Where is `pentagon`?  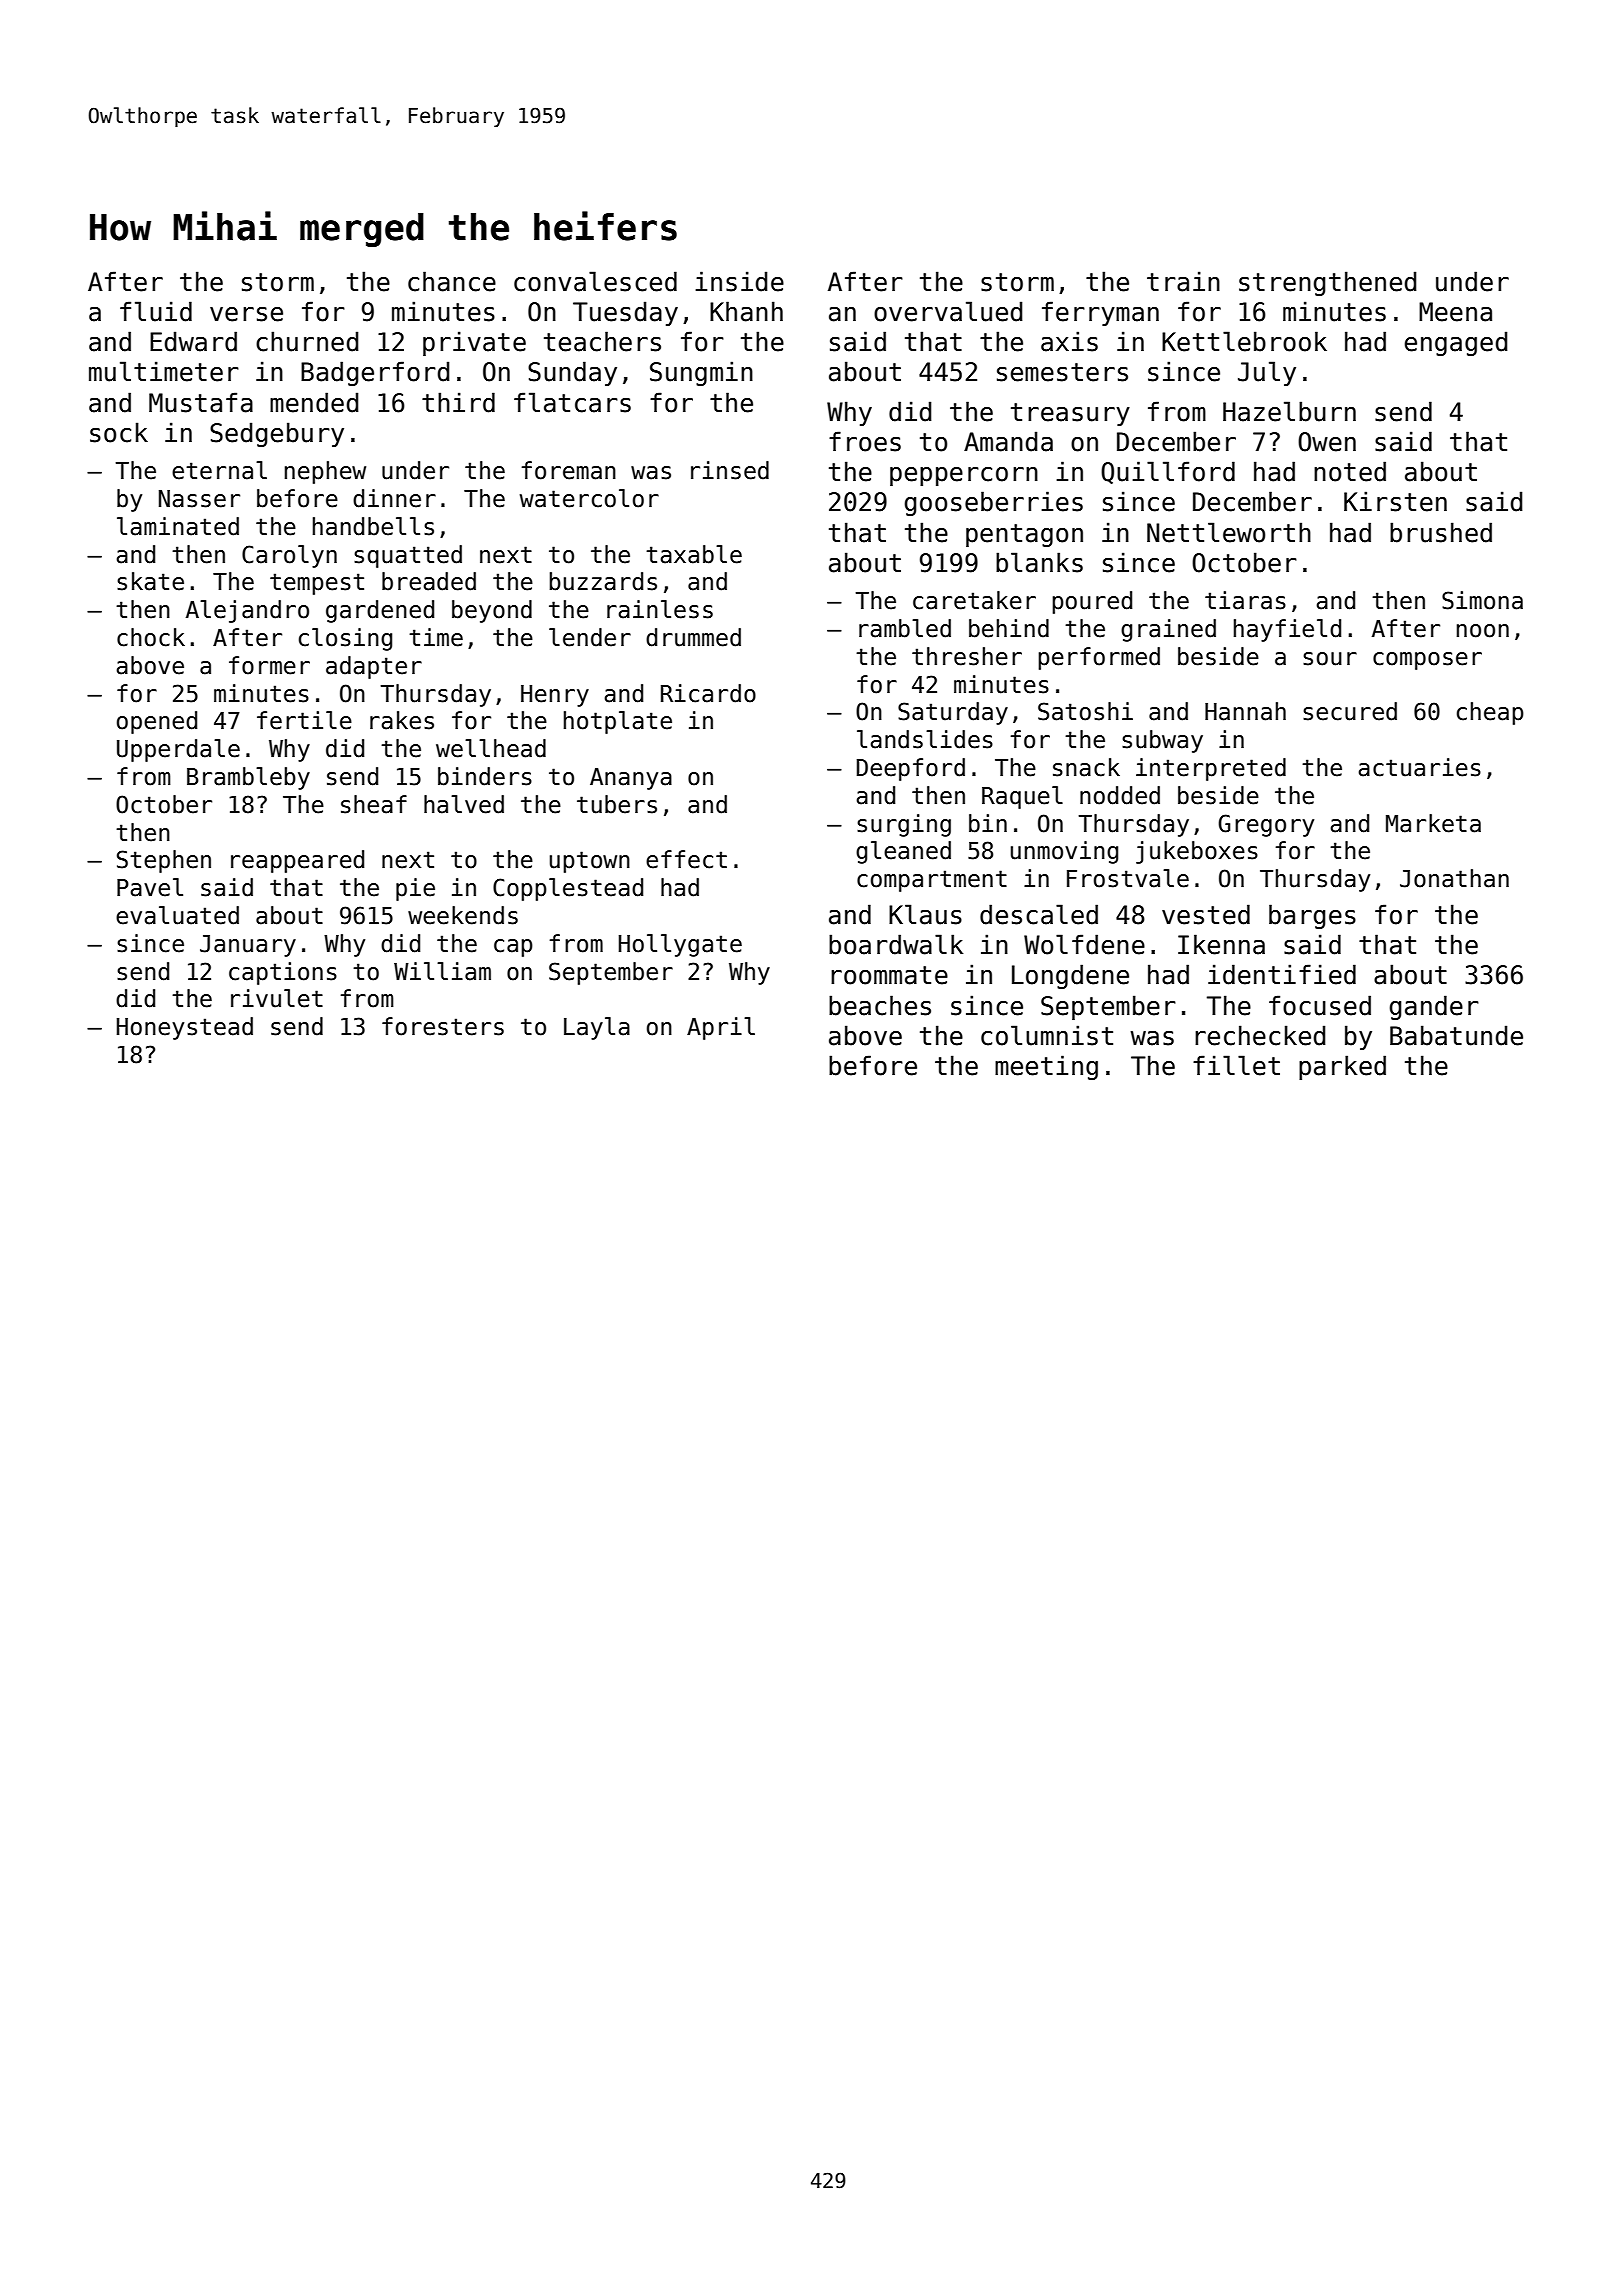
pentagon is located at coordinates (1024, 535).
